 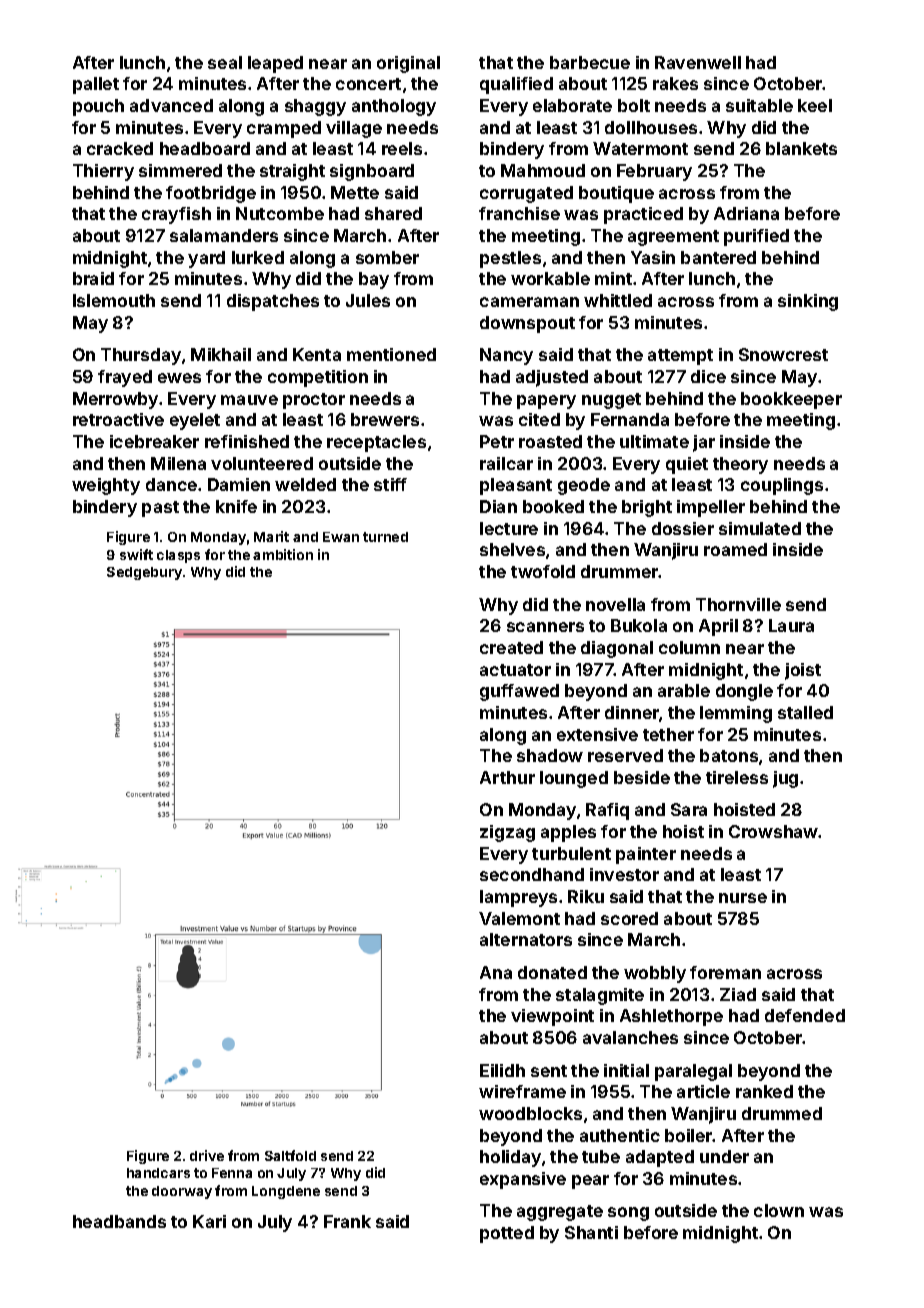 What do you see at coordinates (526, 194) in the screenshot?
I see `corrugated` at bounding box center [526, 194].
